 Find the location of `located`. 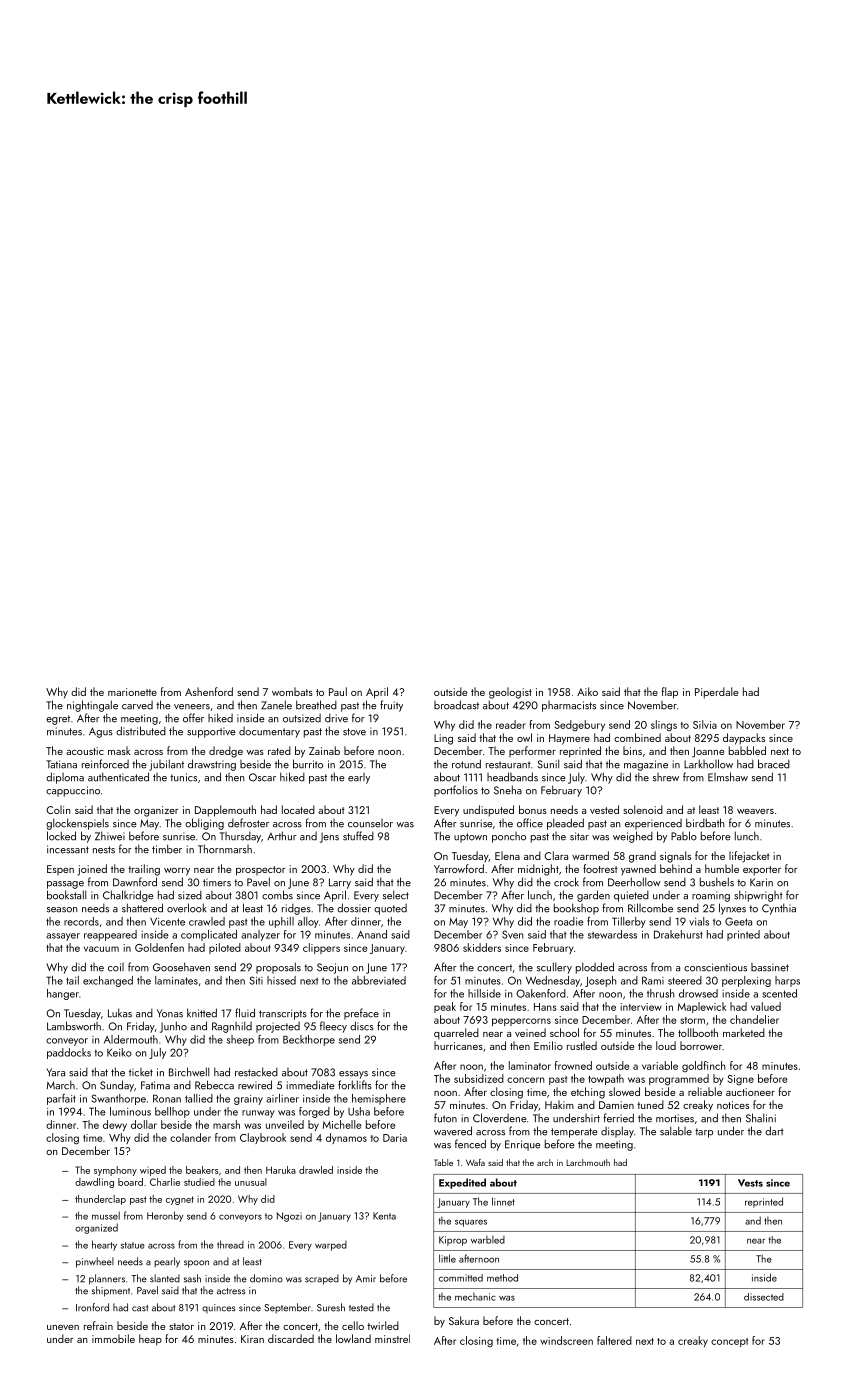

located is located at coordinates (298, 809).
